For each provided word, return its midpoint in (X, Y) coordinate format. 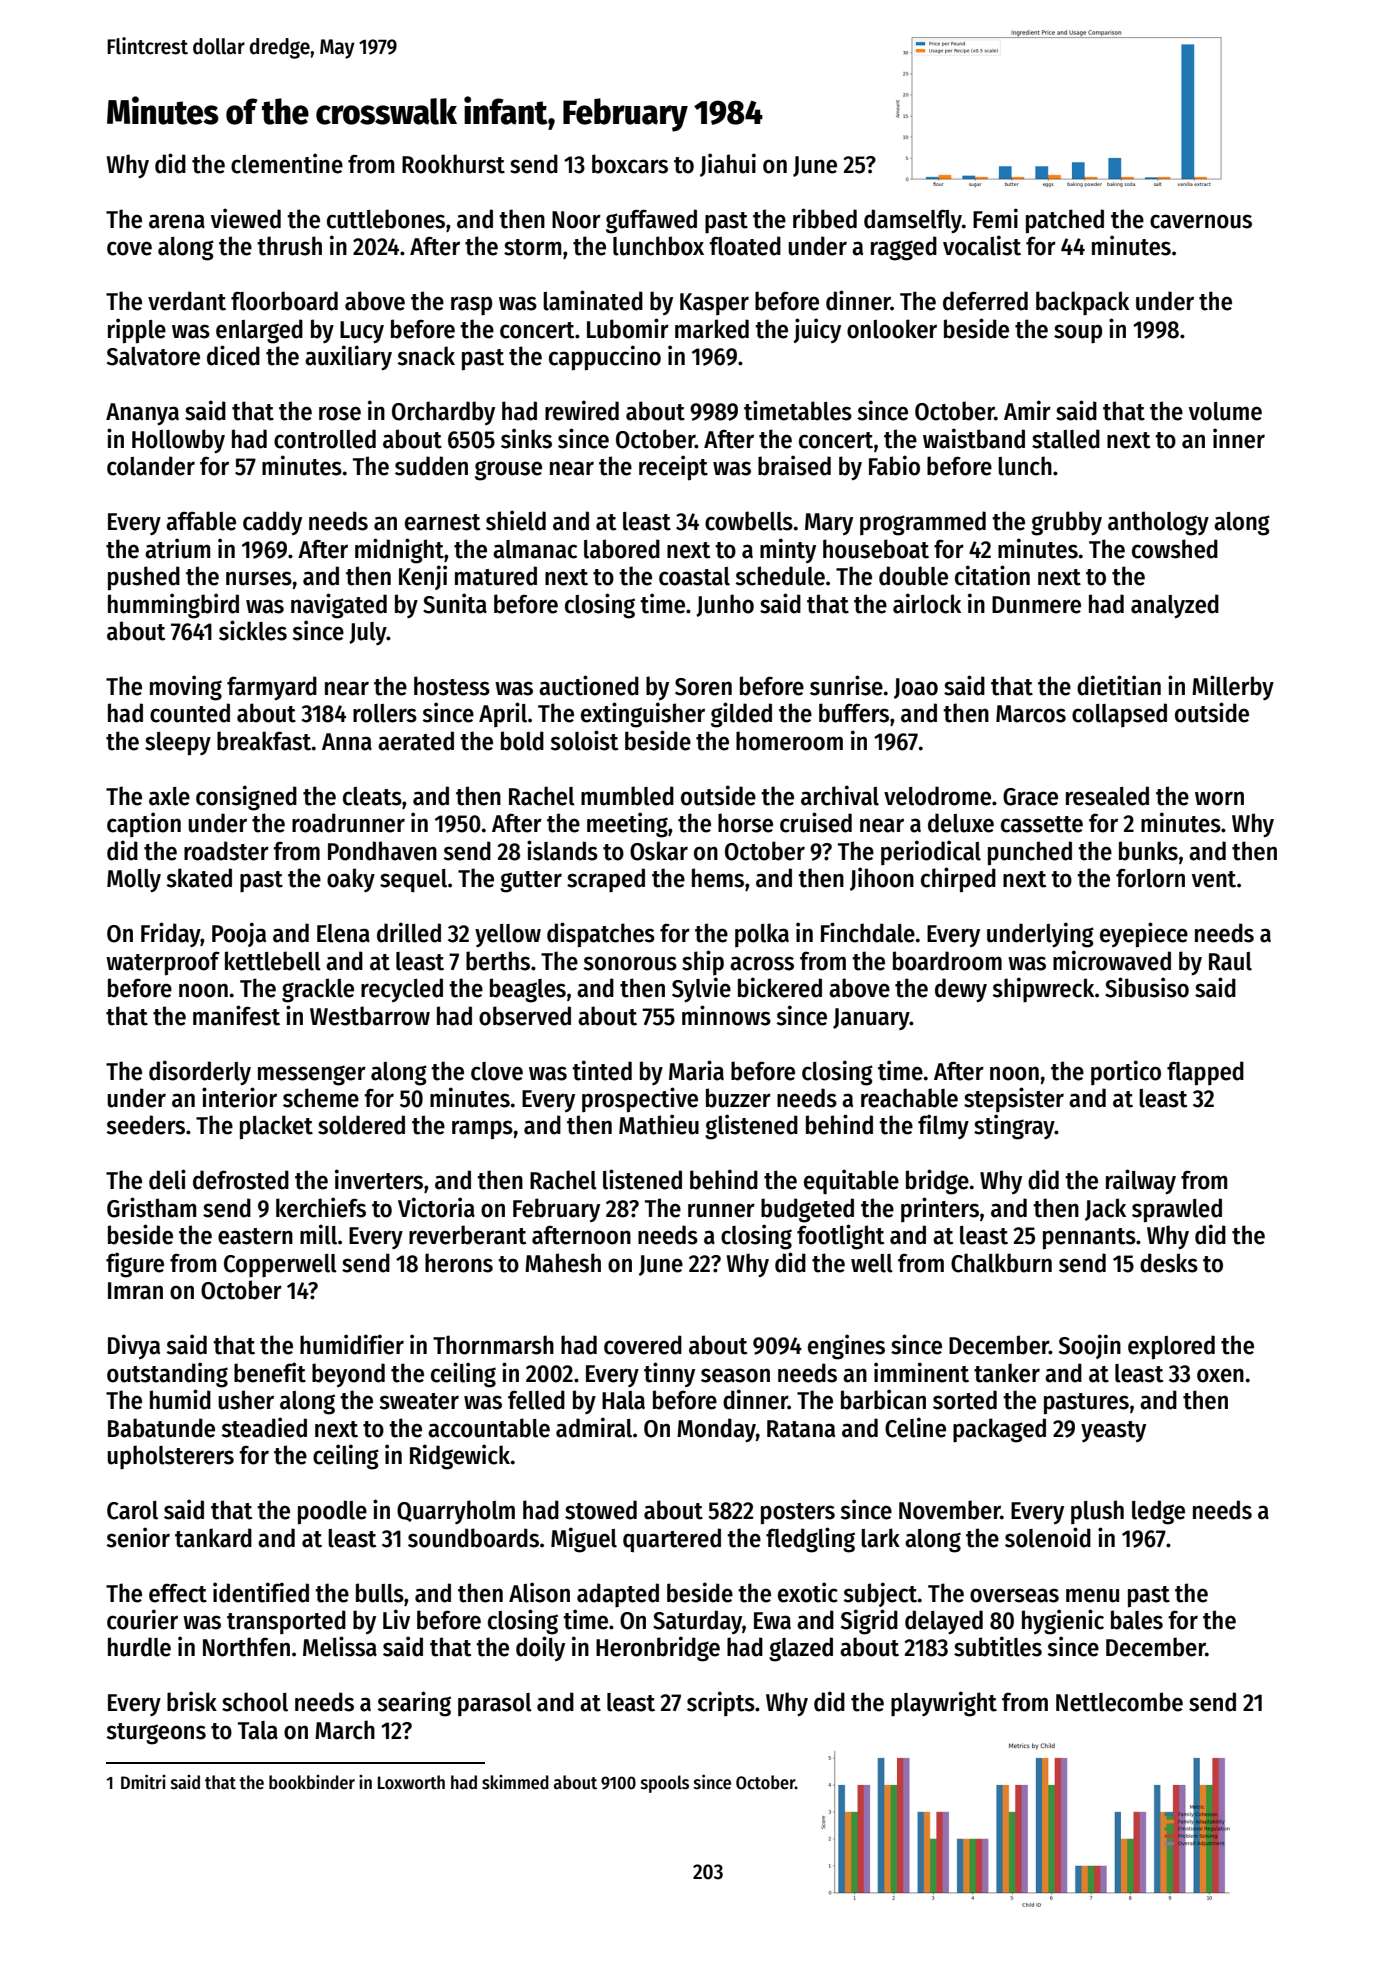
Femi (995, 218)
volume (1225, 411)
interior (239, 1097)
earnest (443, 522)
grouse (508, 470)
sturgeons (156, 1734)
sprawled (1177, 1210)
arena (177, 221)
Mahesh (563, 1263)
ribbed (825, 218)
